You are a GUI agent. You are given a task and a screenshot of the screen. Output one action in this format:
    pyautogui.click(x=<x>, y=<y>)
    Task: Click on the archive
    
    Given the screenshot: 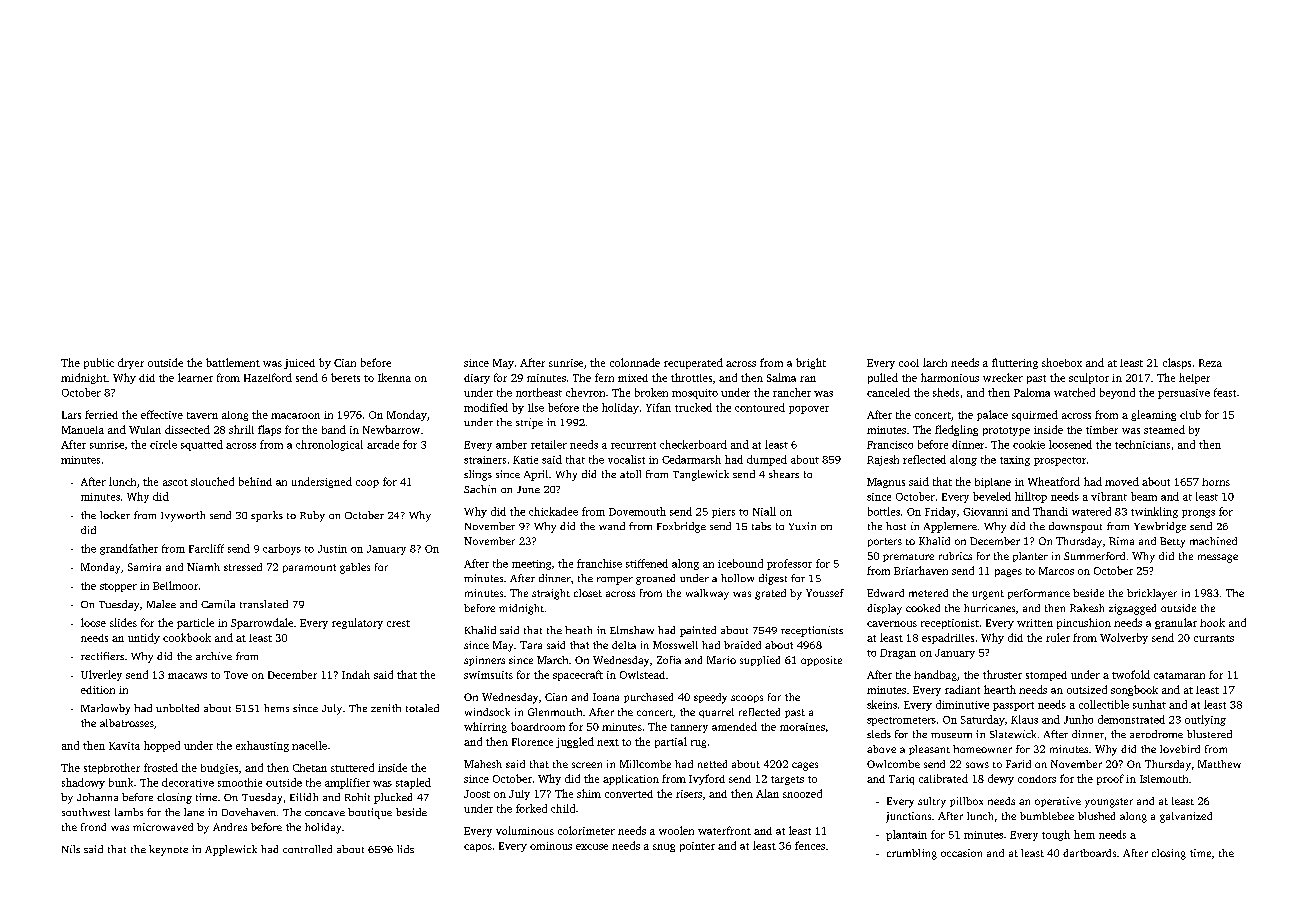 What is the action you would take?
    pyautogui.click(x=214, y=656)
